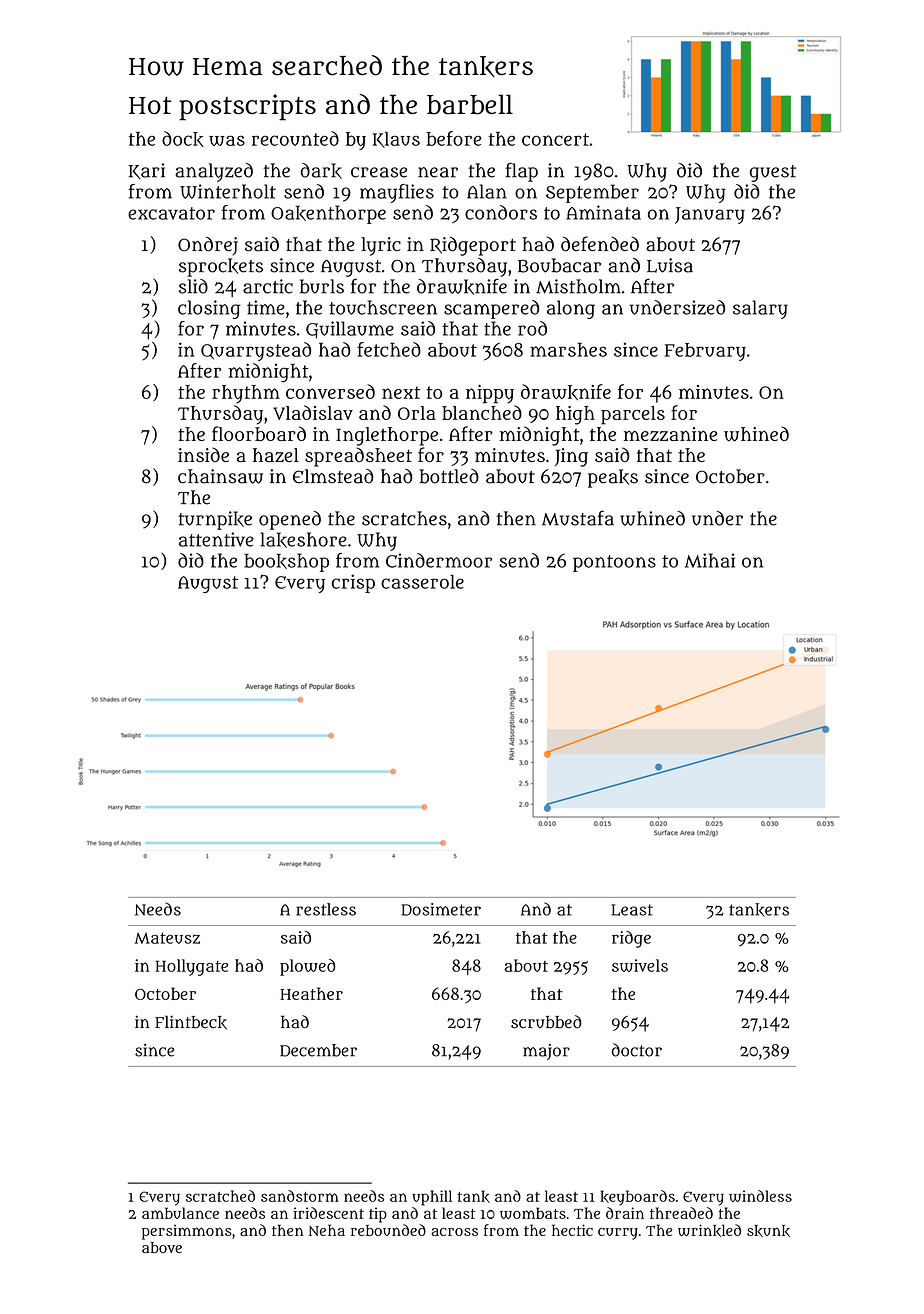 The height and width of the screenshot is (1314, 924). Describe the element at coordinates (773, 173) in the screenshot. I see `guest` at that location.
